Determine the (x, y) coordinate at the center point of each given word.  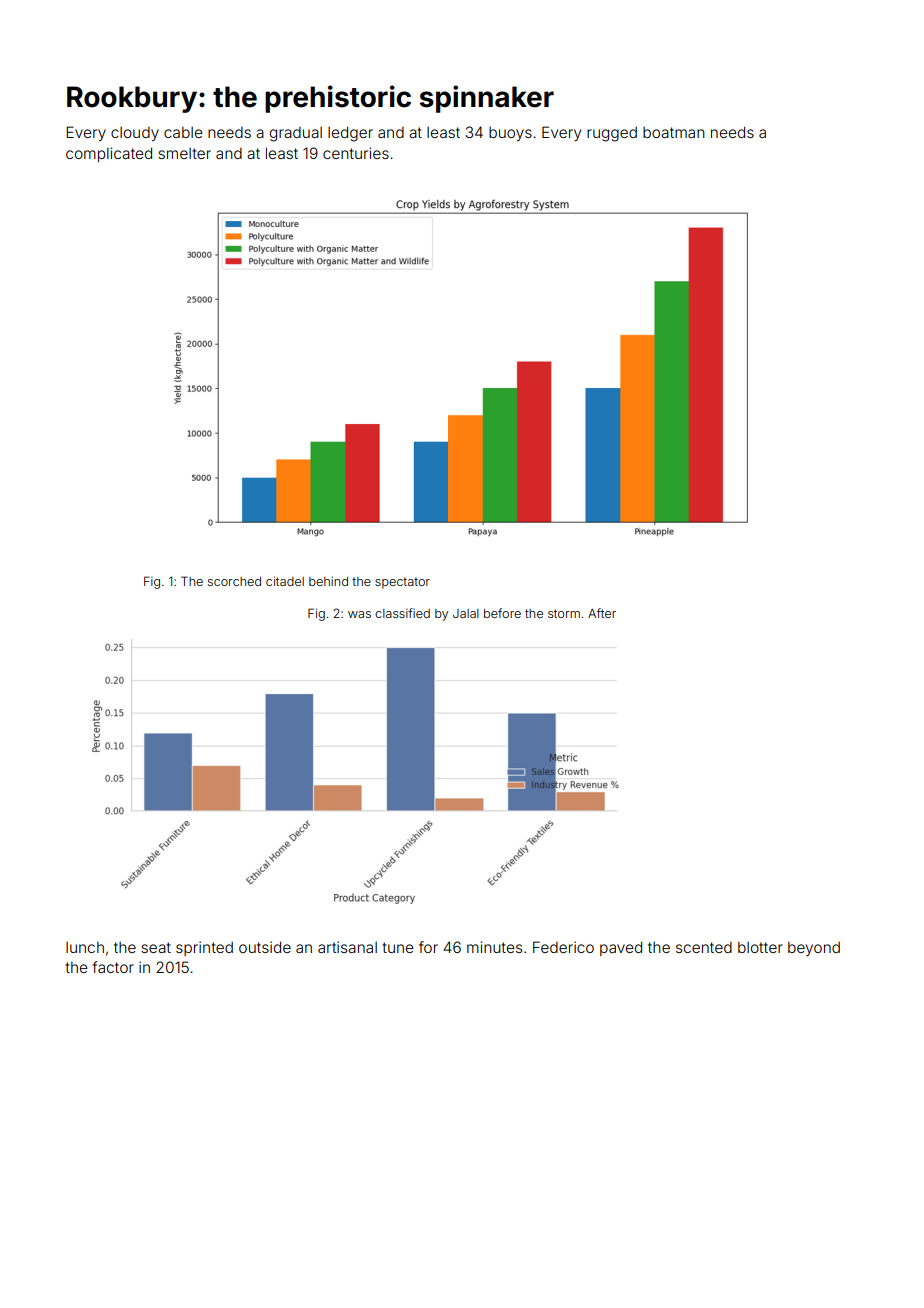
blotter (760, 947)
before (502, 613)
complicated (109, 154)
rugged (612, 134)
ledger (350, 134)
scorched (234, 581)
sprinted (204, 948)
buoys (510, 134)
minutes (494, 947)
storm (564, 613)
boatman (674, 132)
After (602, 613)
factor (113, 967)
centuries (356, 153)
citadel (285, 581)
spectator (402, 583)
